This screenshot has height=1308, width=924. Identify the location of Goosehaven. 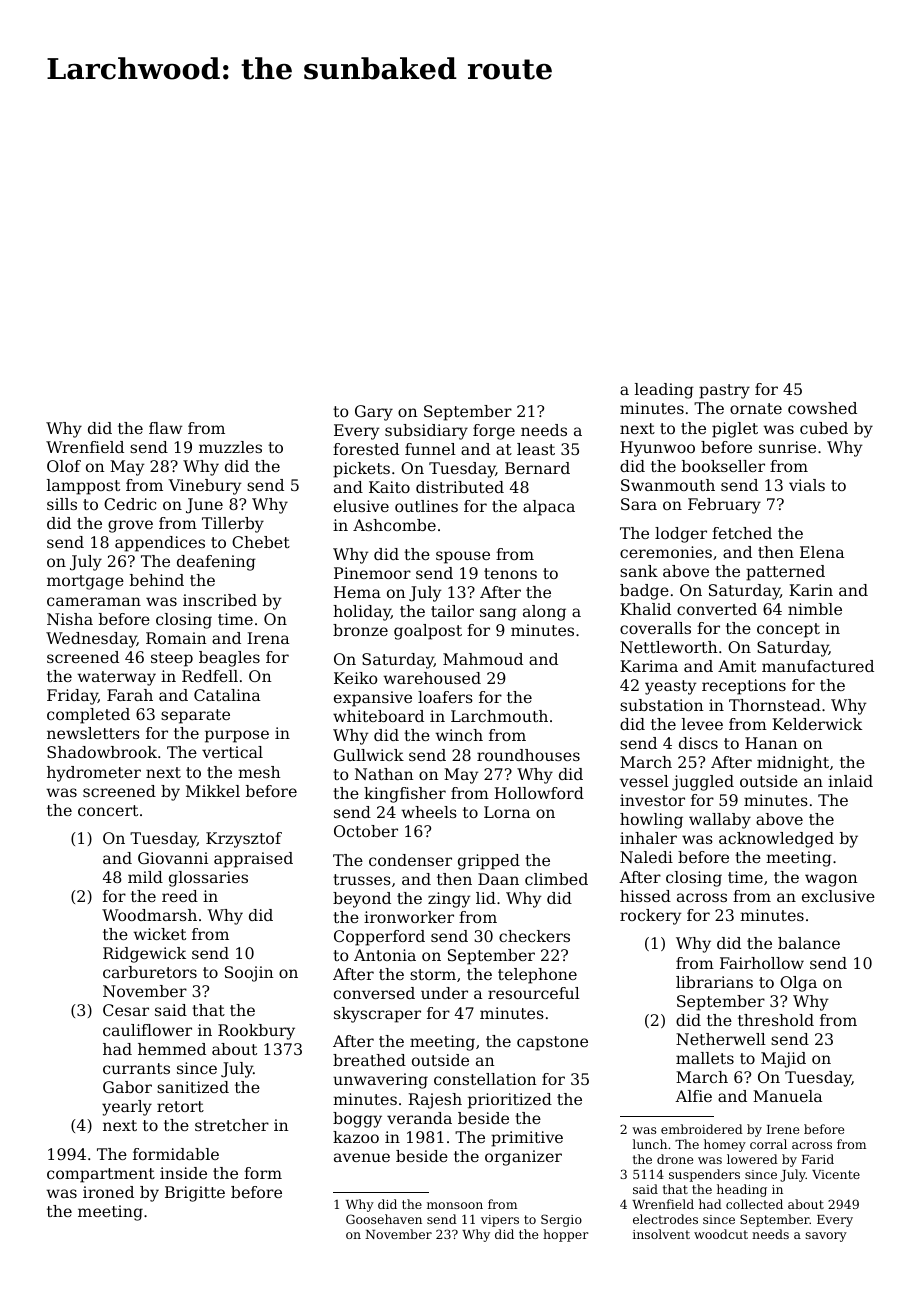
(384, 1219).
